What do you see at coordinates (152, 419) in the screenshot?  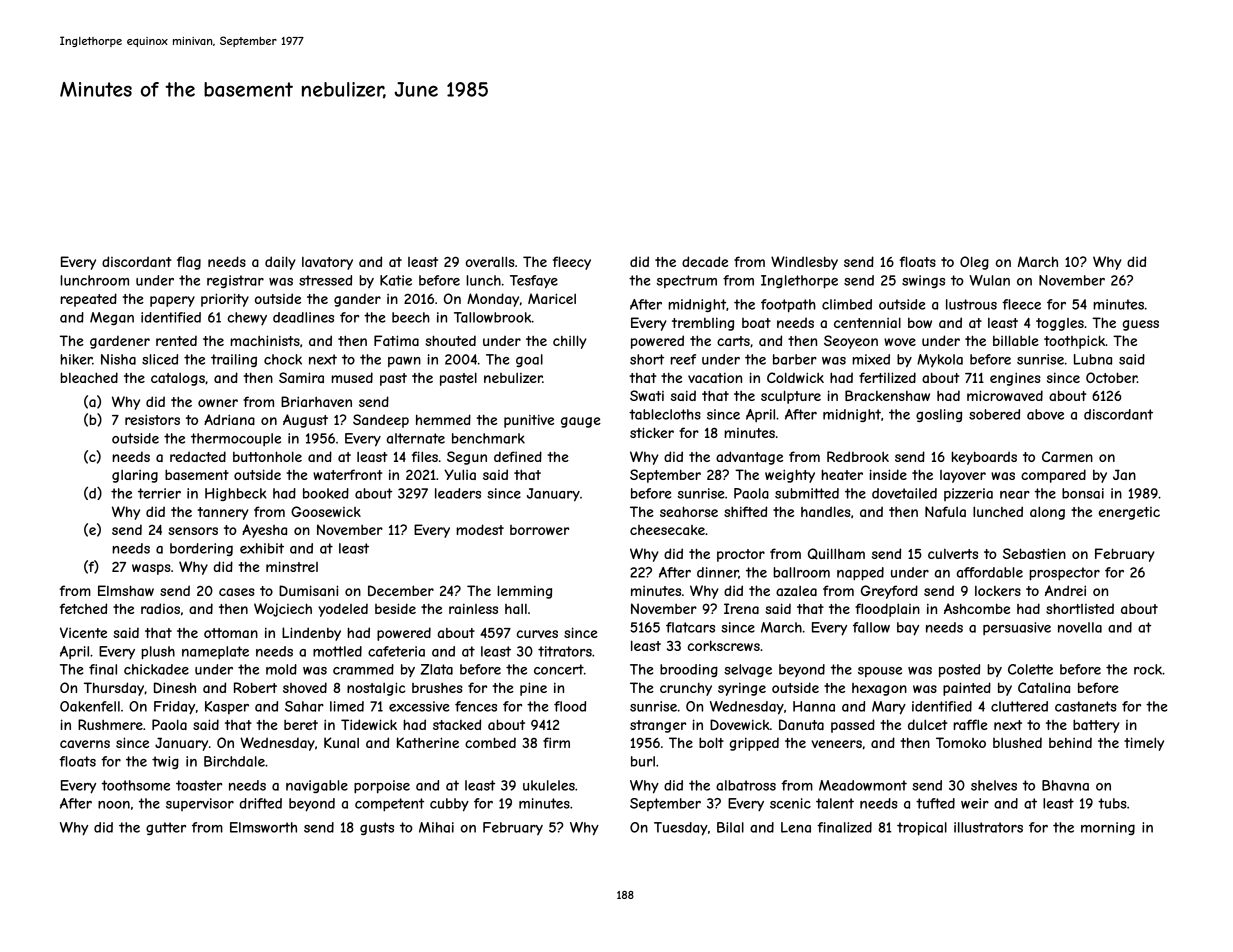 I see `resistors` at bounding box center [152, 419].
